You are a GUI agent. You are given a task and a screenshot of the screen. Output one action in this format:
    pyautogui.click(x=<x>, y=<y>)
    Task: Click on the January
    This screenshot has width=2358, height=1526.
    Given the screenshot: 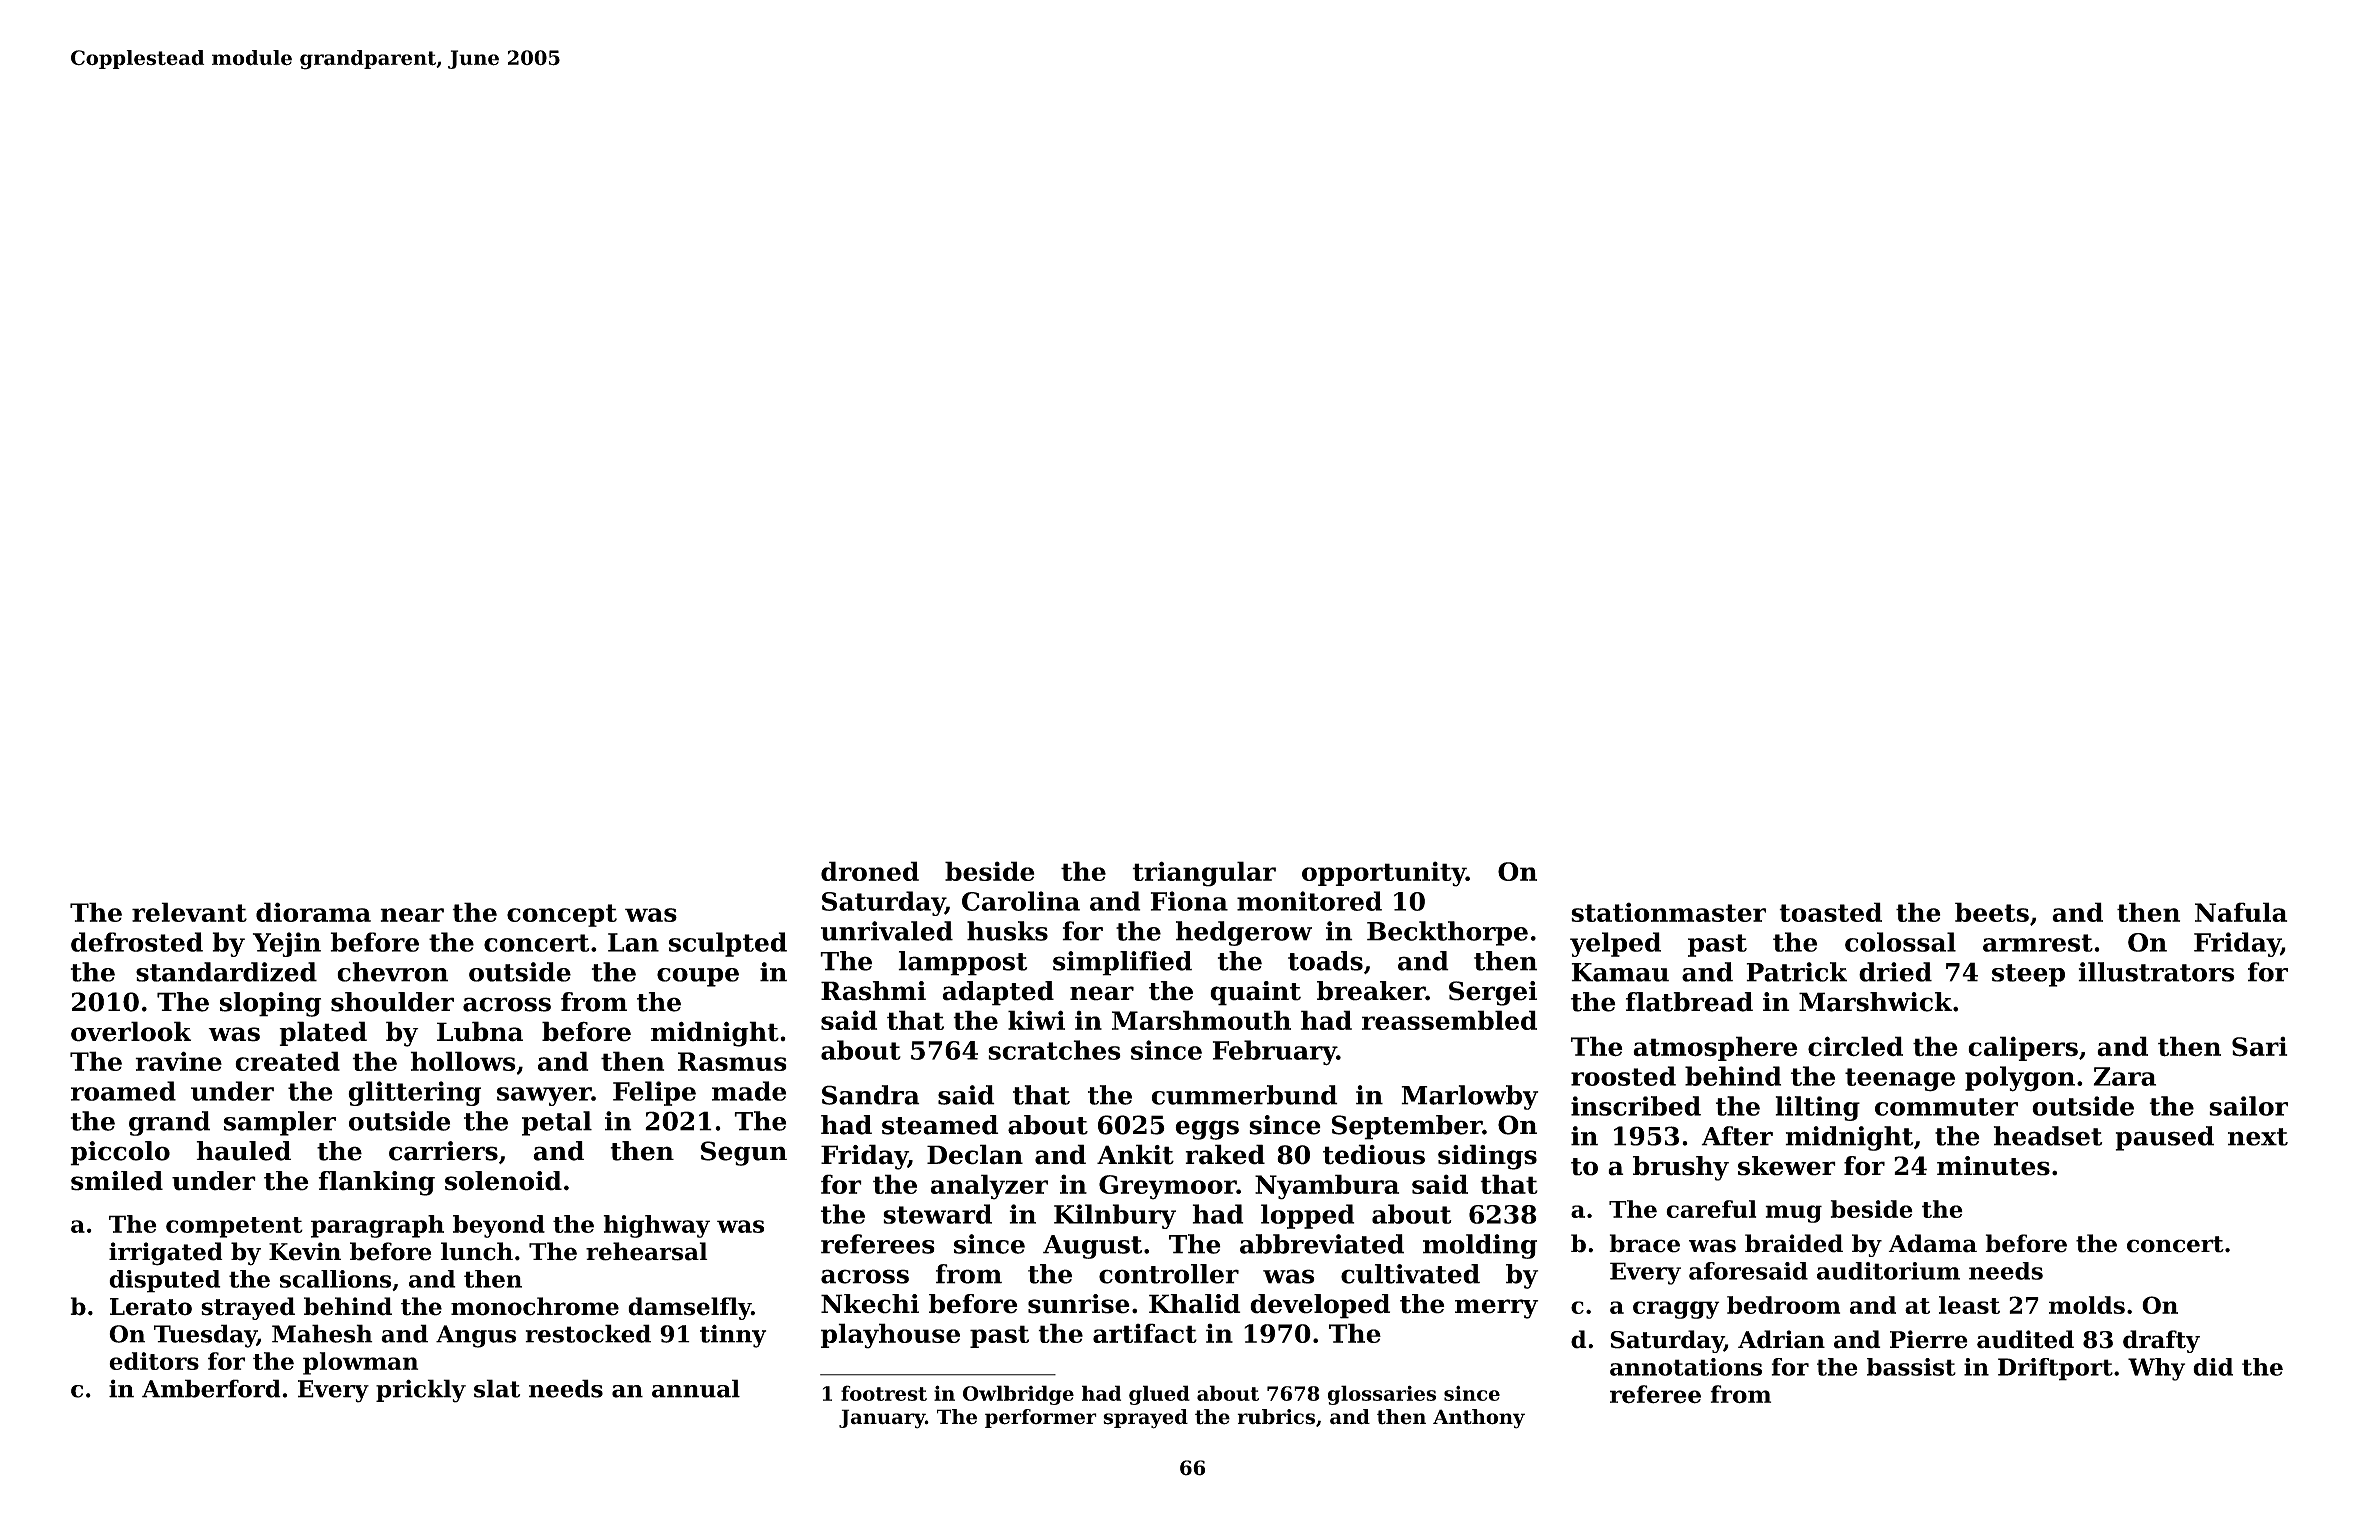 What is the action you would take?
    pyautogui.click(x=882, y=1419)
